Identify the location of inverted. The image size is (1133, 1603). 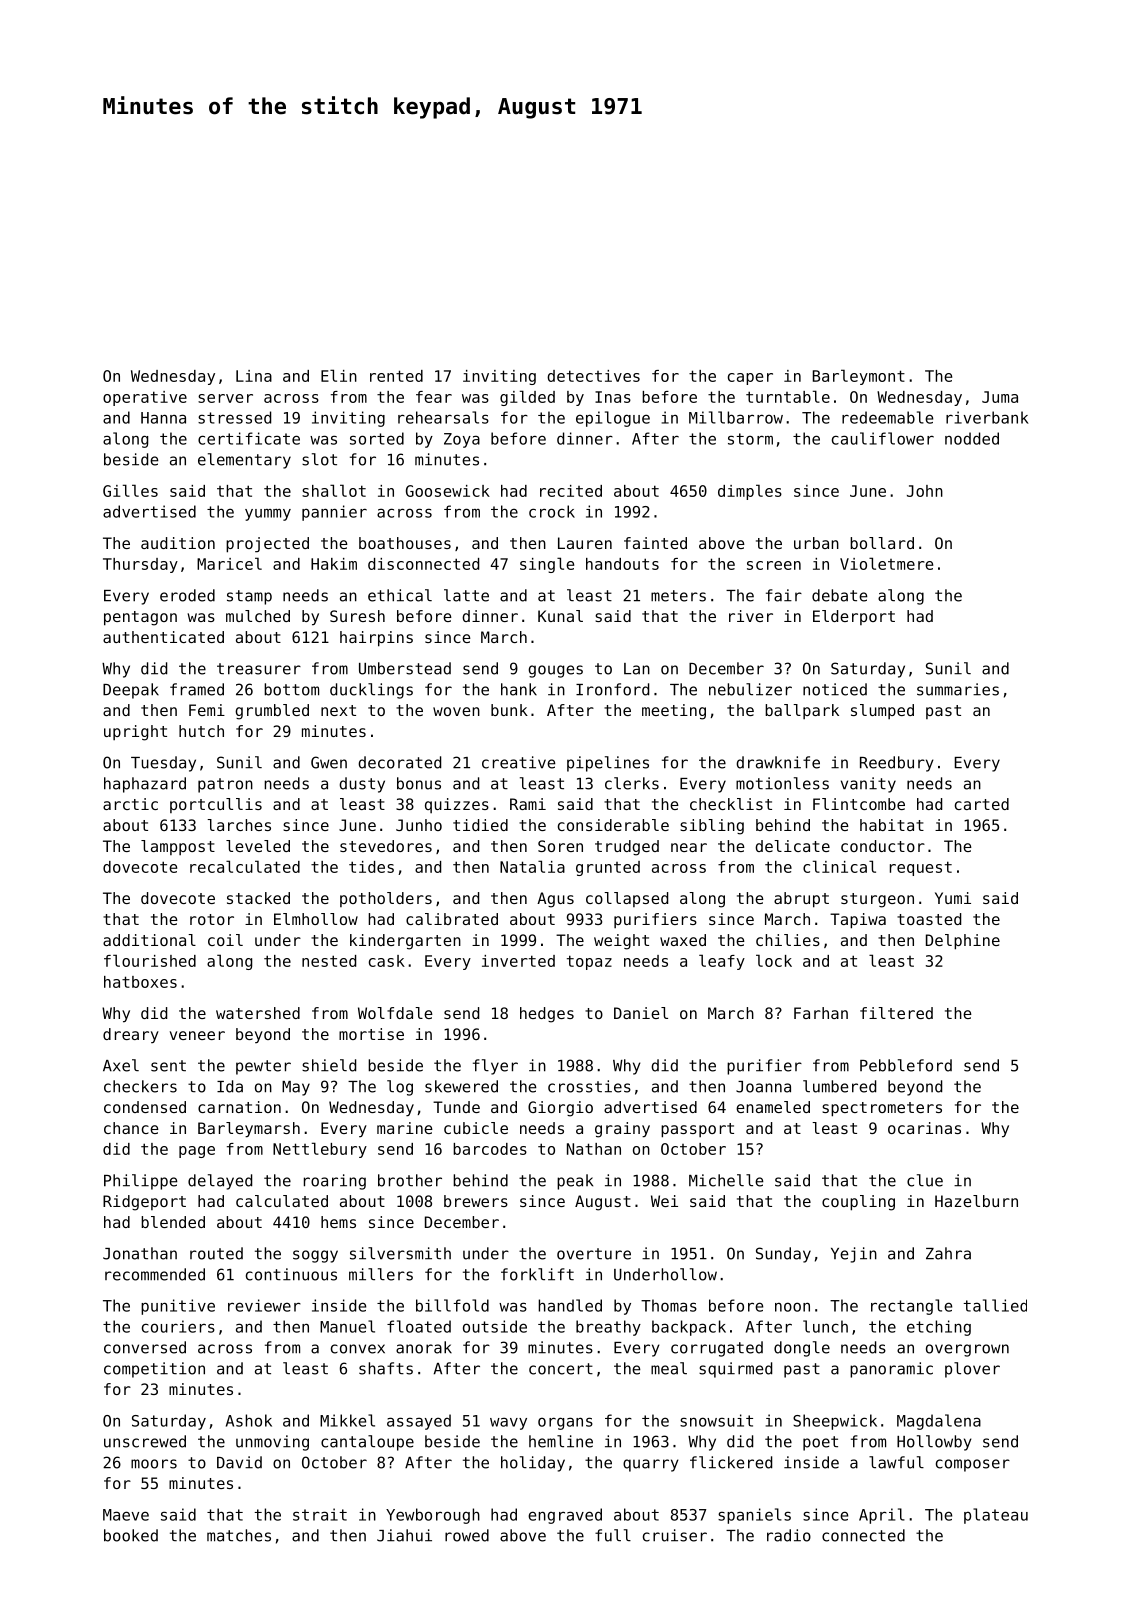
(518, 961).
